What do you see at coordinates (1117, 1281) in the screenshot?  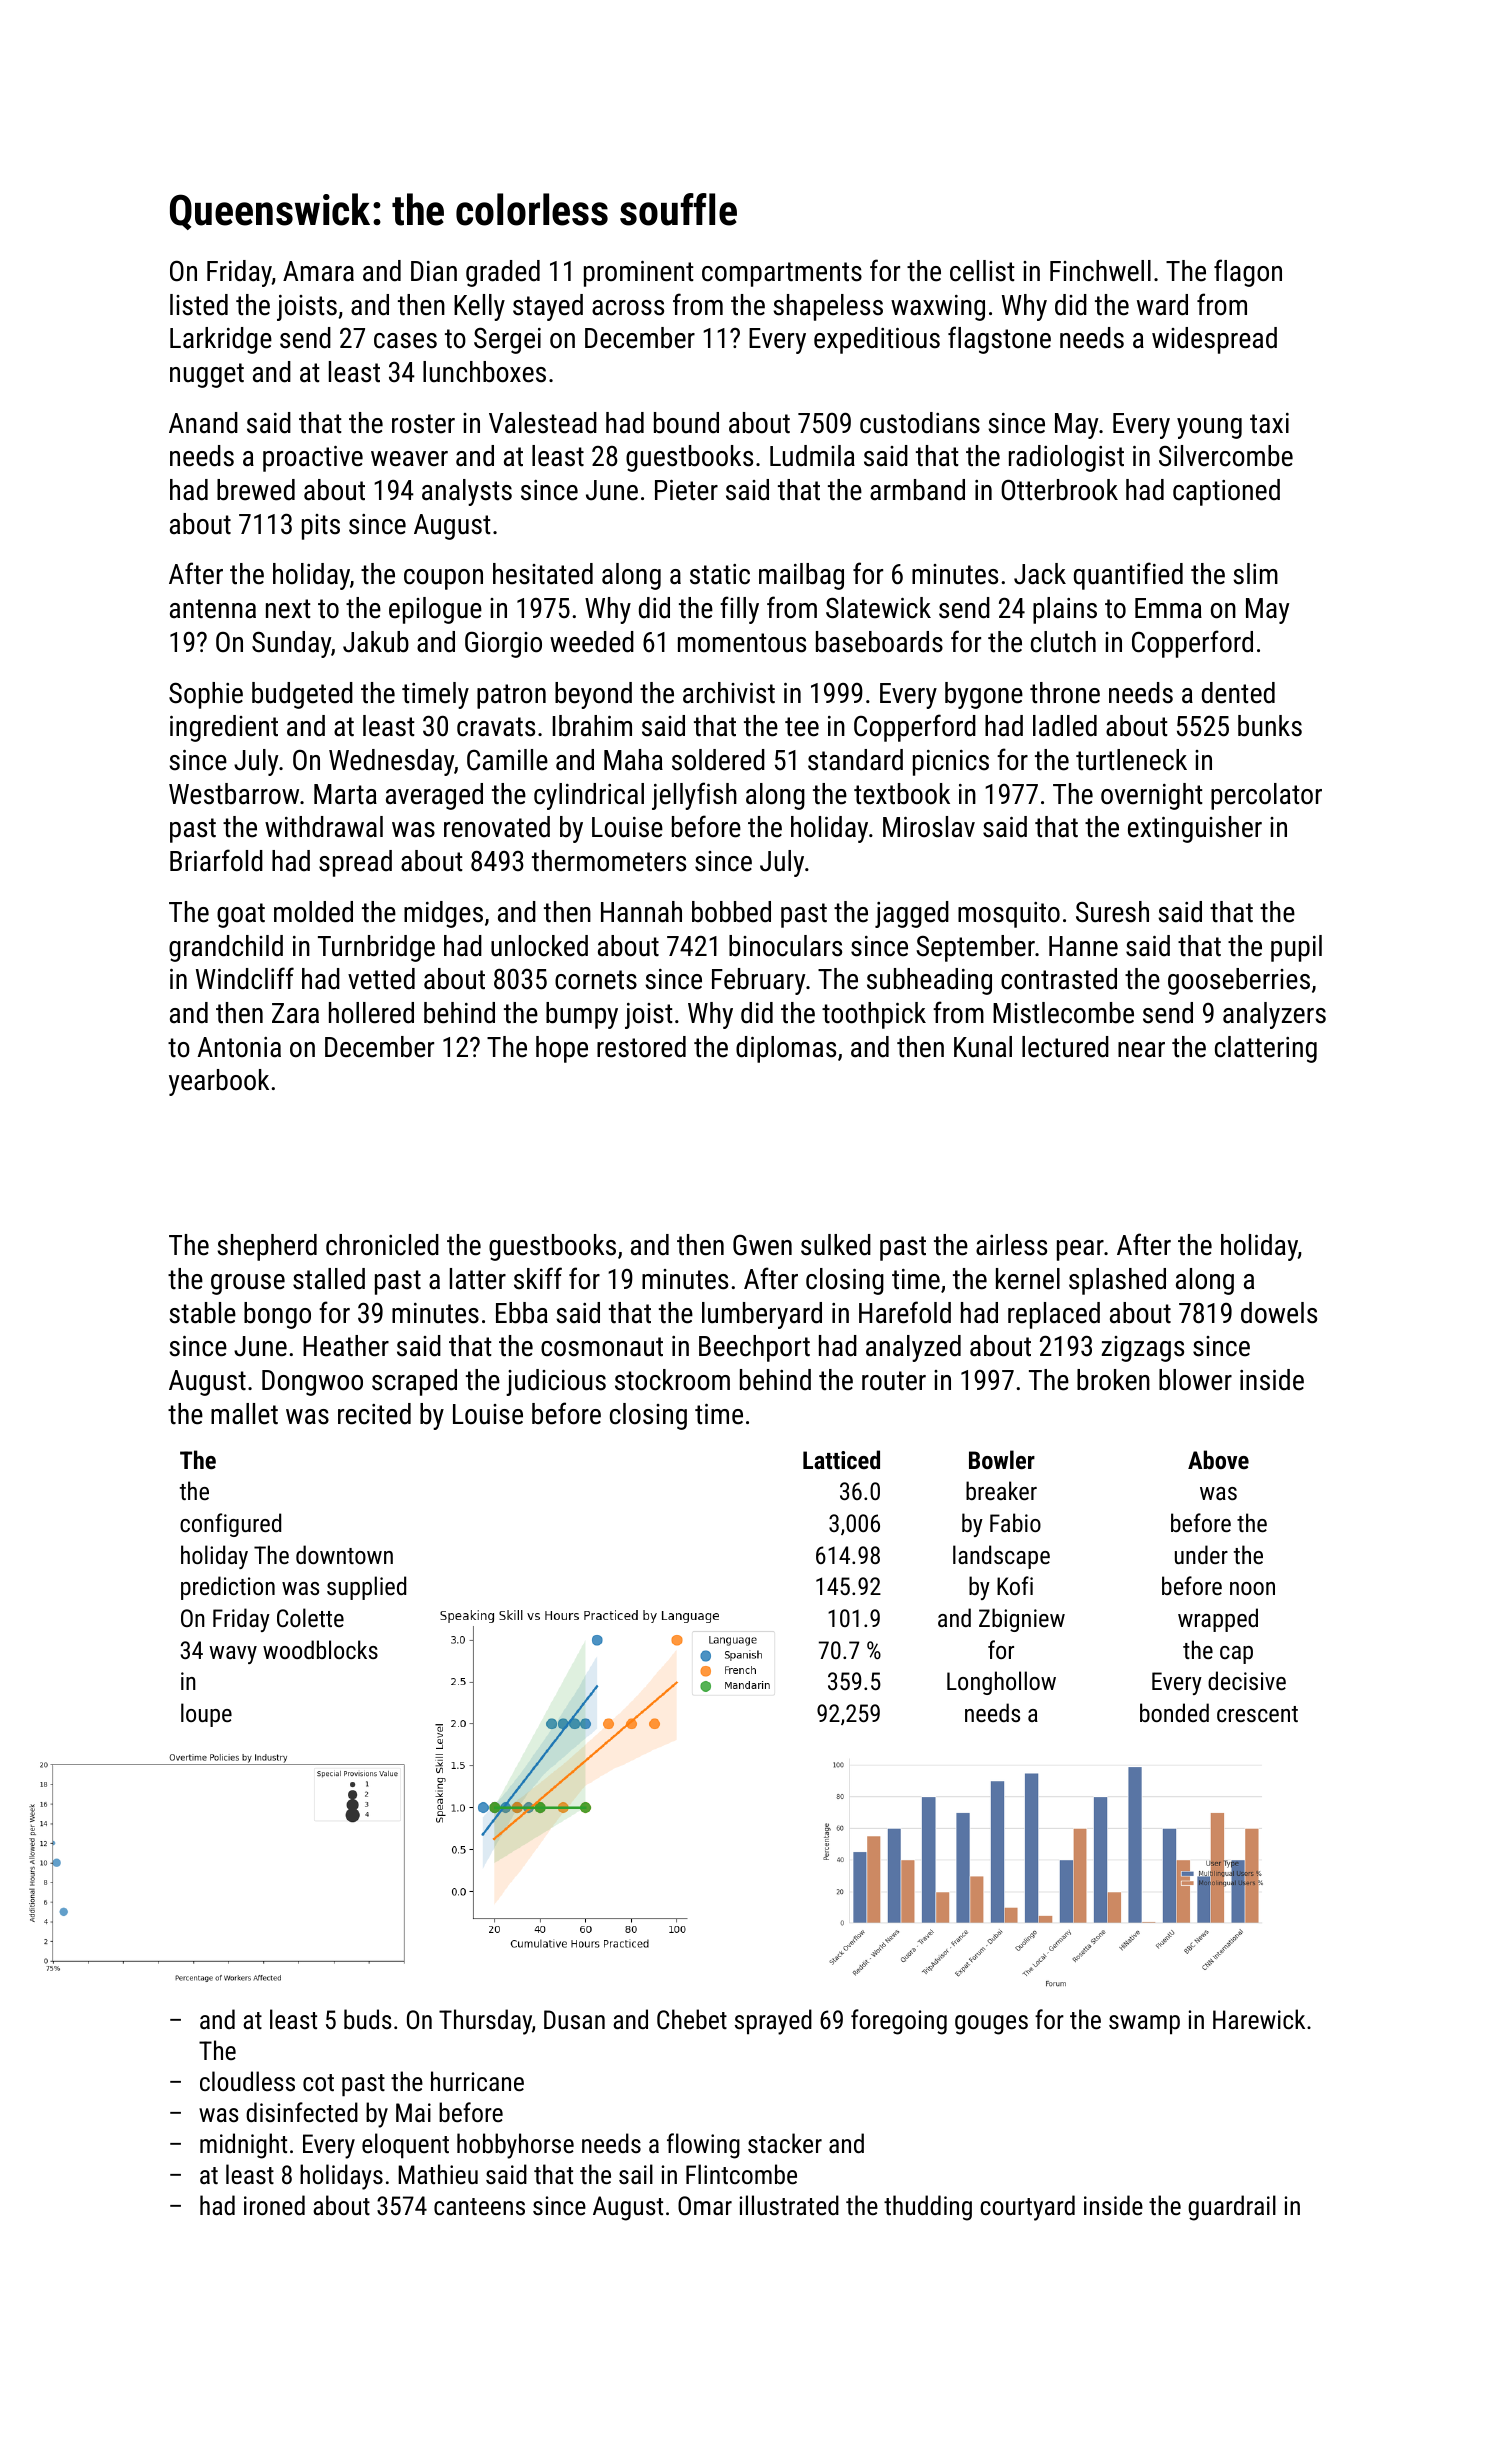 I see `splashed` at bounding box center [1117, 1281].
